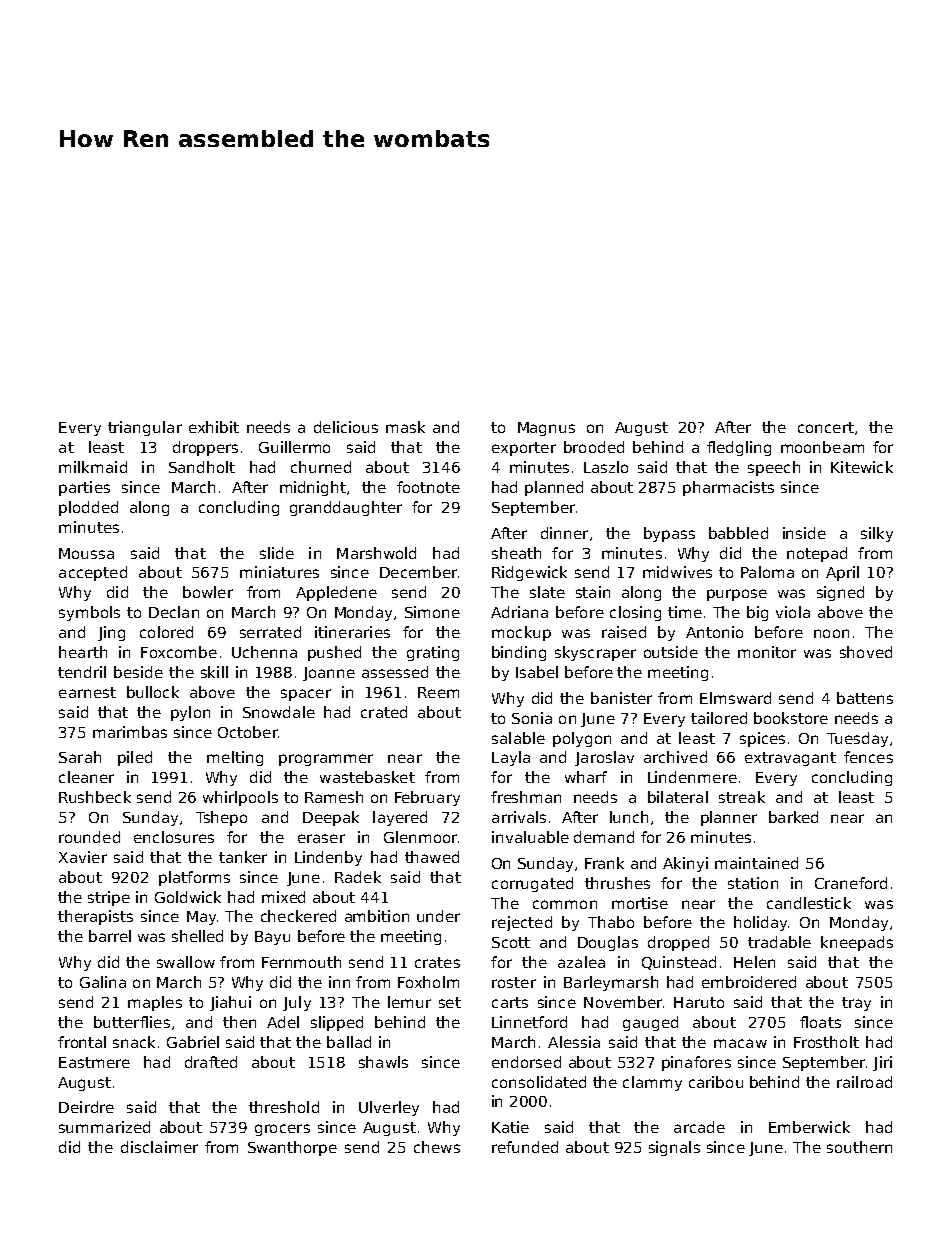  I want to click on Deirdre, so click(86, 1107).
